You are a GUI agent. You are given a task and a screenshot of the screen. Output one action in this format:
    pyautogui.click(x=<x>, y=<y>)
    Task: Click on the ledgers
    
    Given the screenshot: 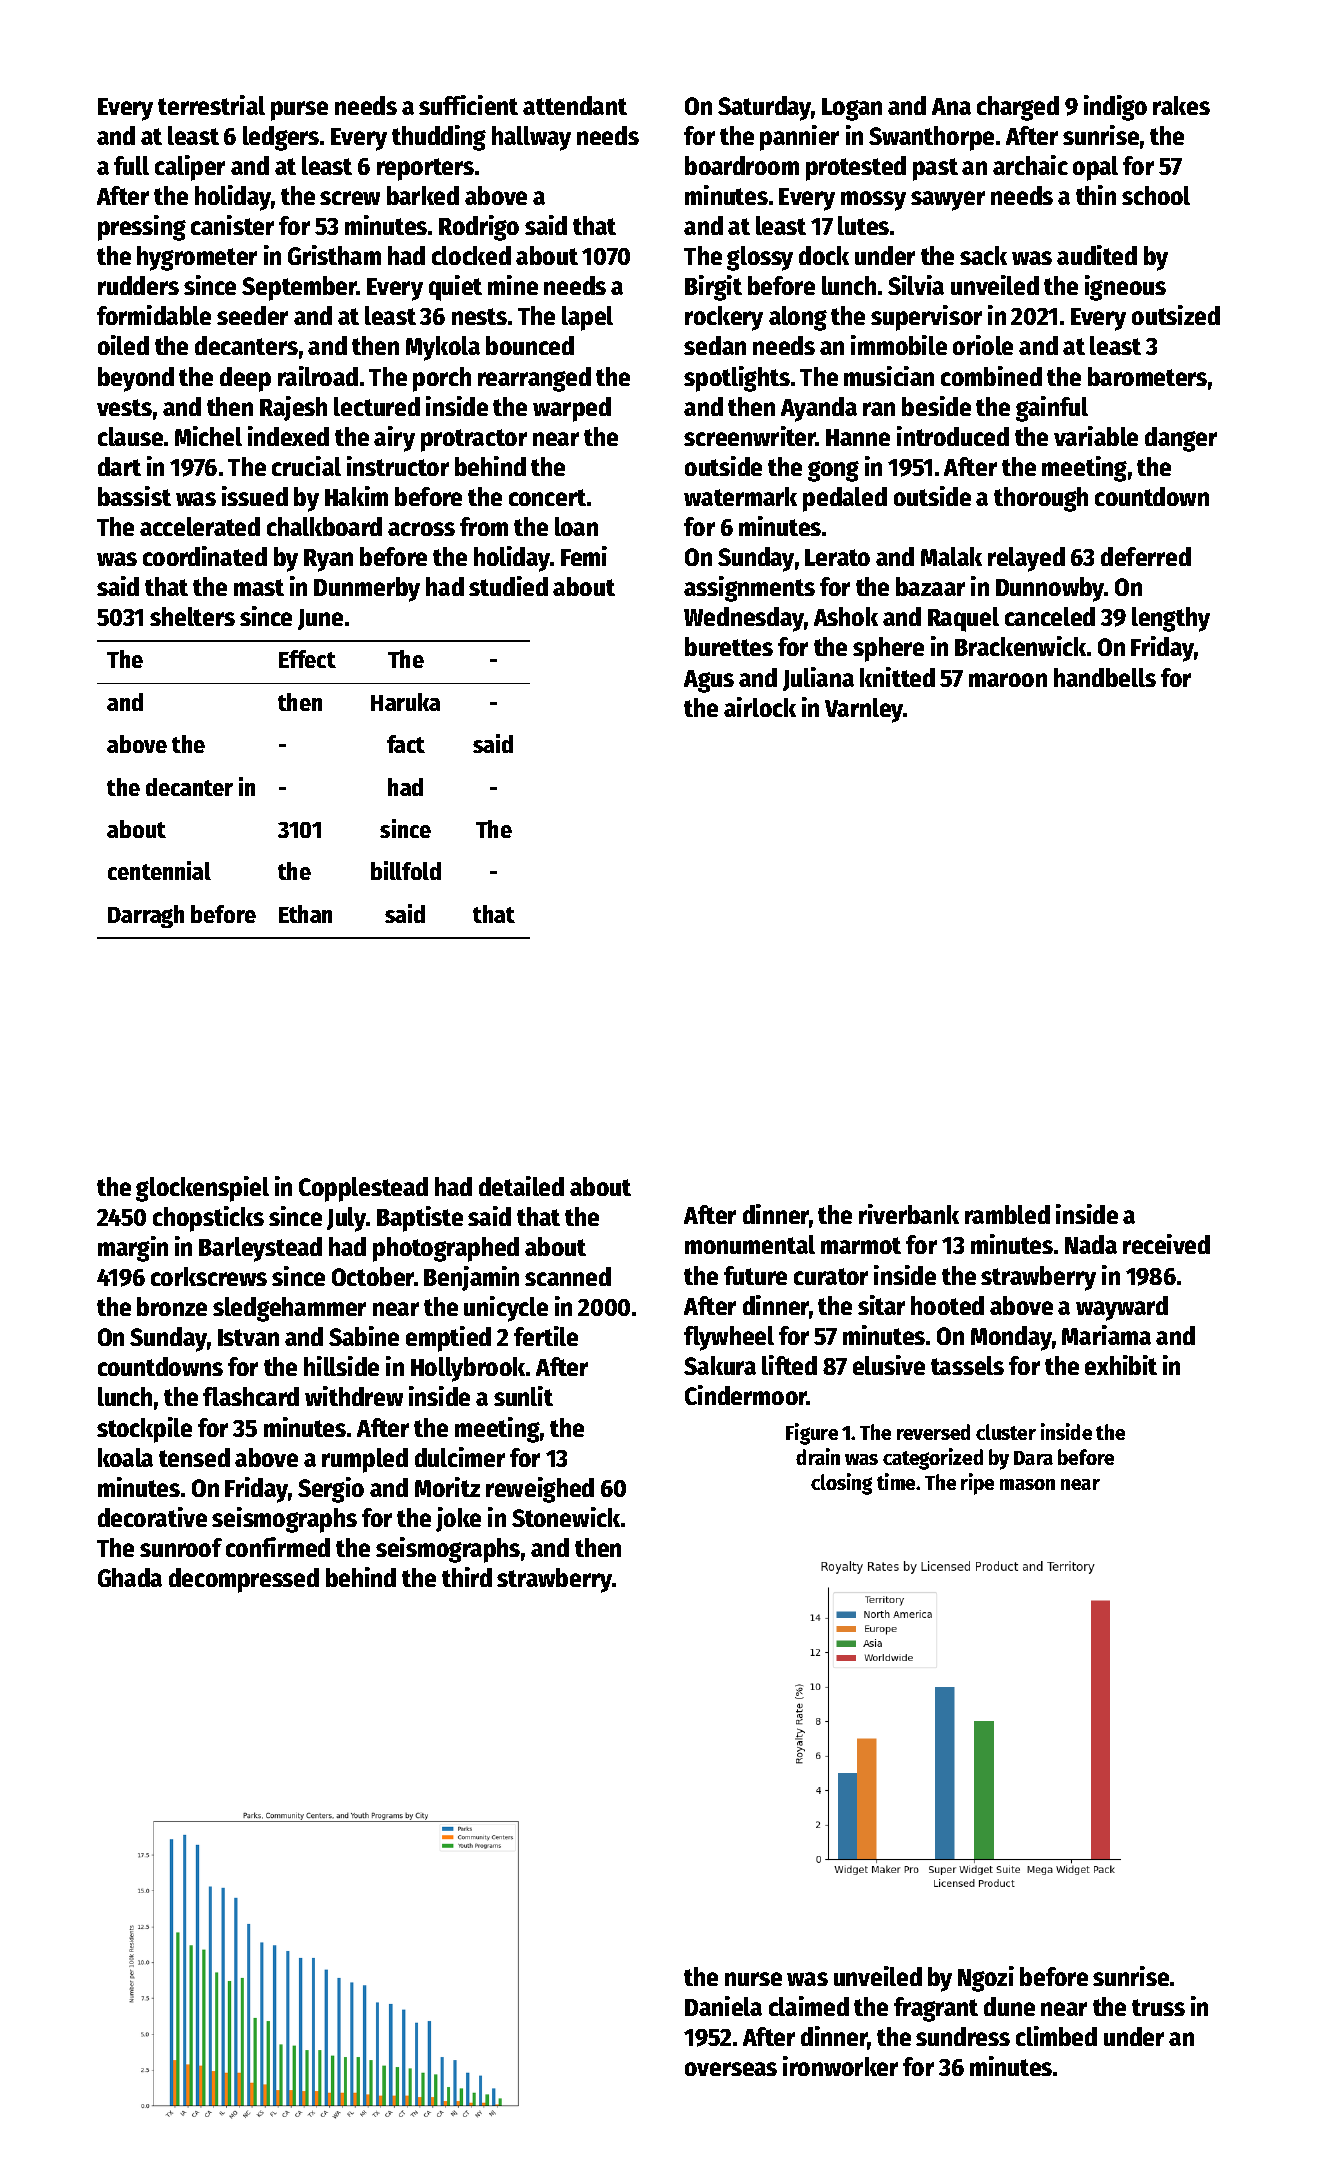 What is the action you would take?
    pyautogui.click(x=281, y=138)
